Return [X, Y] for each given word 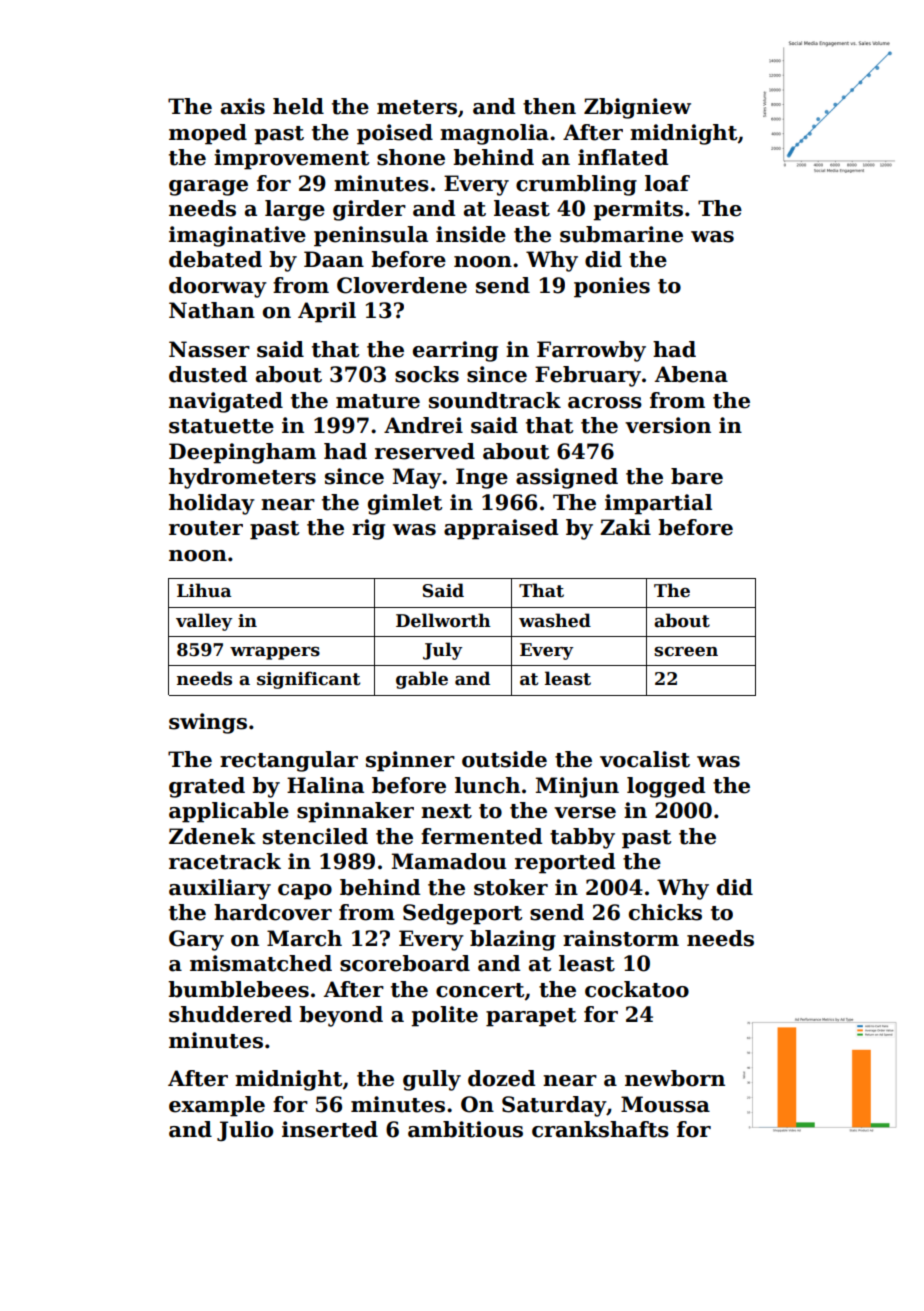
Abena [691, 374]
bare [697, 476]
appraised [501, 529]
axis [243, 106]
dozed [501, 1078]
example [217, 1106]
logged [666, 787]
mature [378, 401]
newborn [675, 1078]
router [206, 528]
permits [638, 210]
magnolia [494, 134]
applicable [229, 812]
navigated [226, 402]
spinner [410, 761]
